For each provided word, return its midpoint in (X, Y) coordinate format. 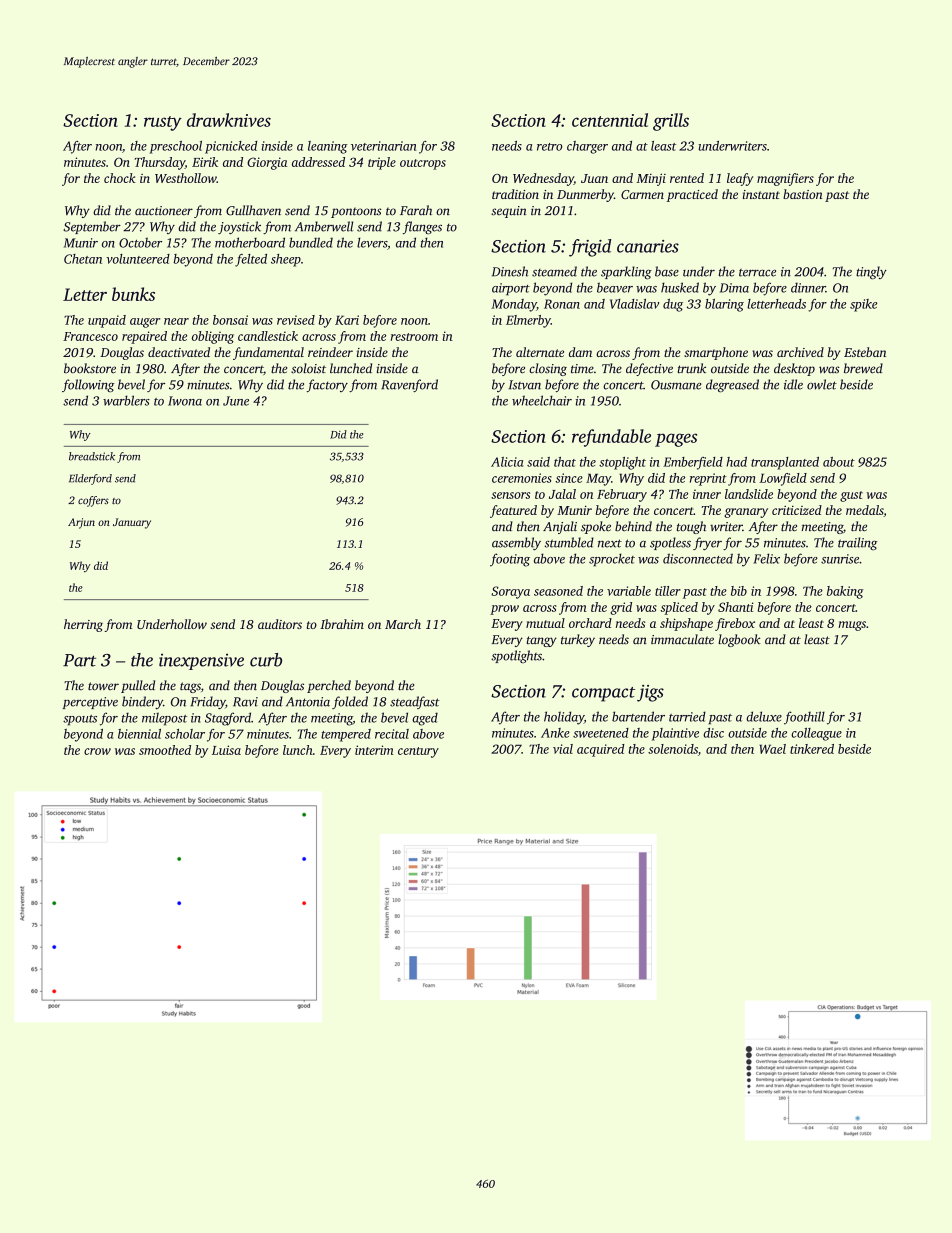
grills (671, 122)
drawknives (229, 120)
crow (97, 751)
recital (392, 734)
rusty (163, 123)
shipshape (686, 624)
